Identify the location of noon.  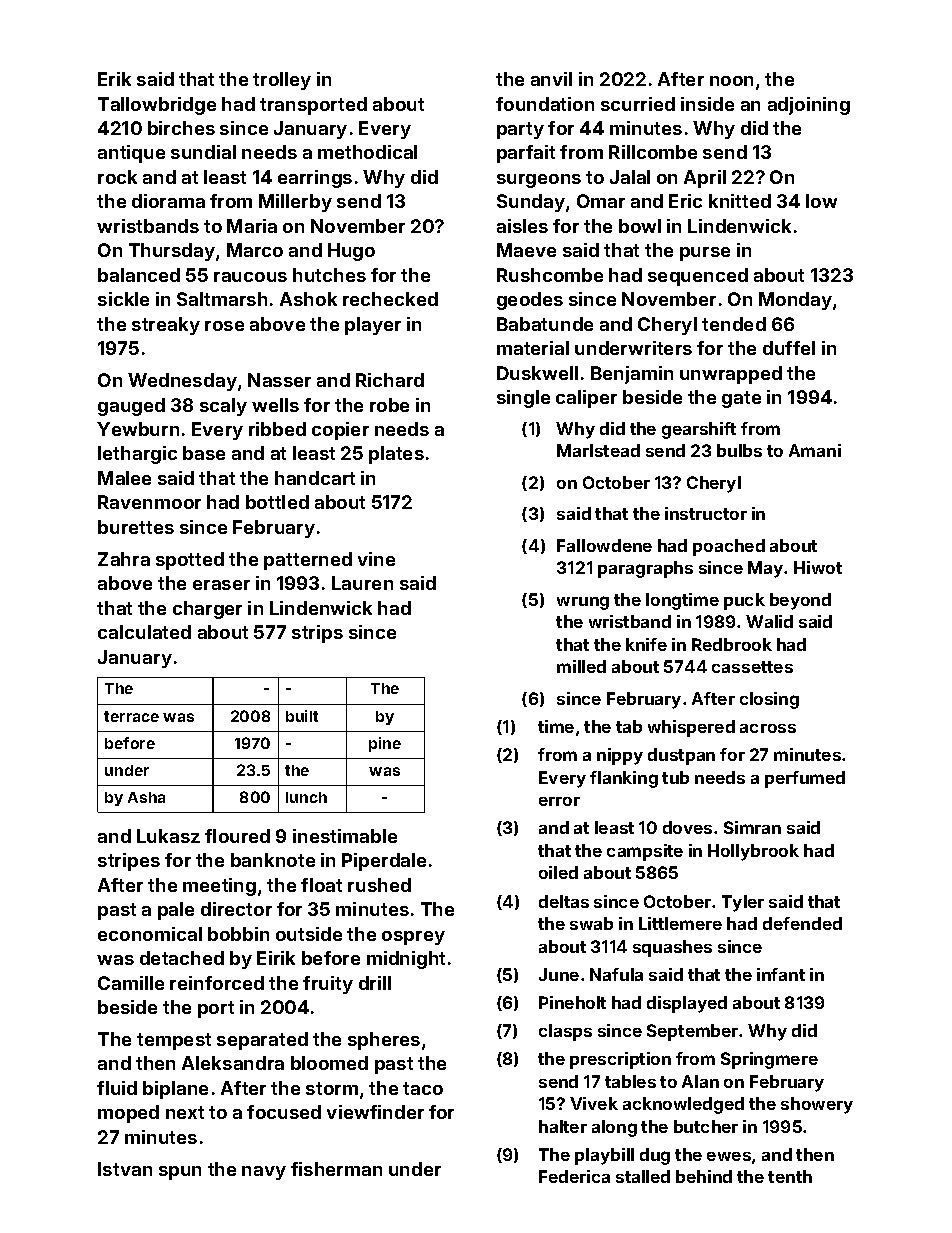
(731, 81).
